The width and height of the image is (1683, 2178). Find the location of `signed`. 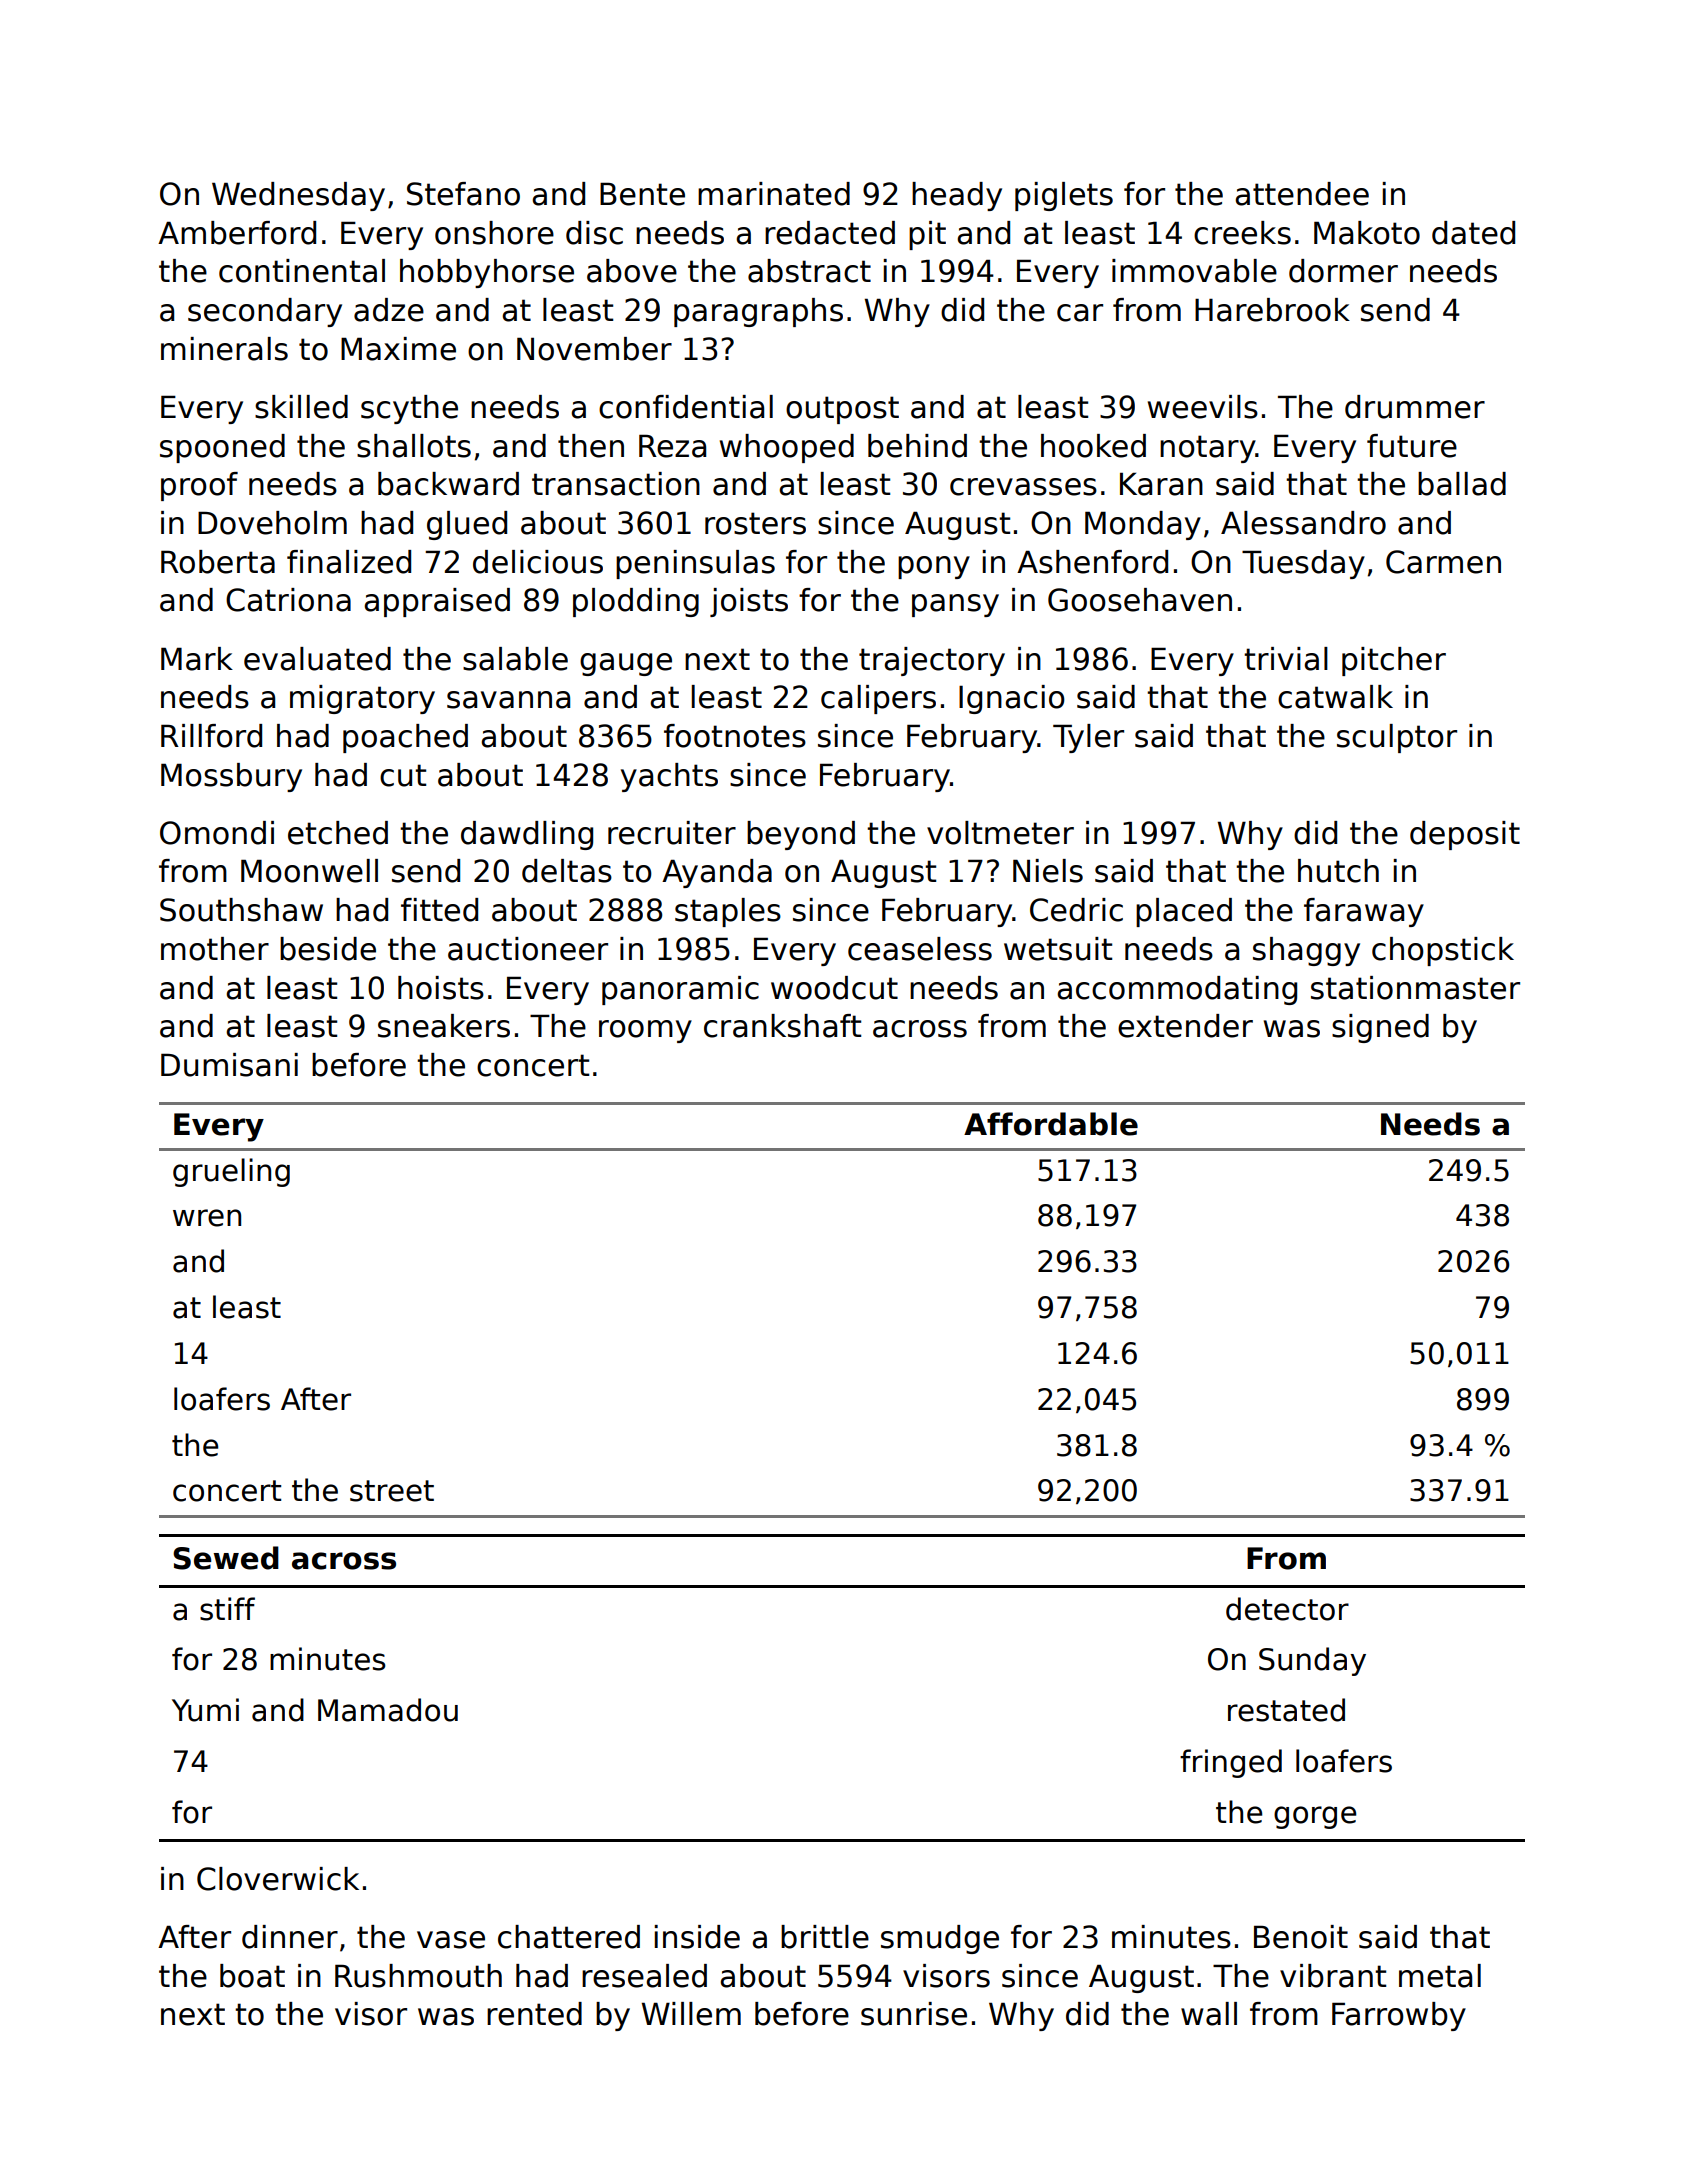

signed is located at coordinates (1380, 1028).
